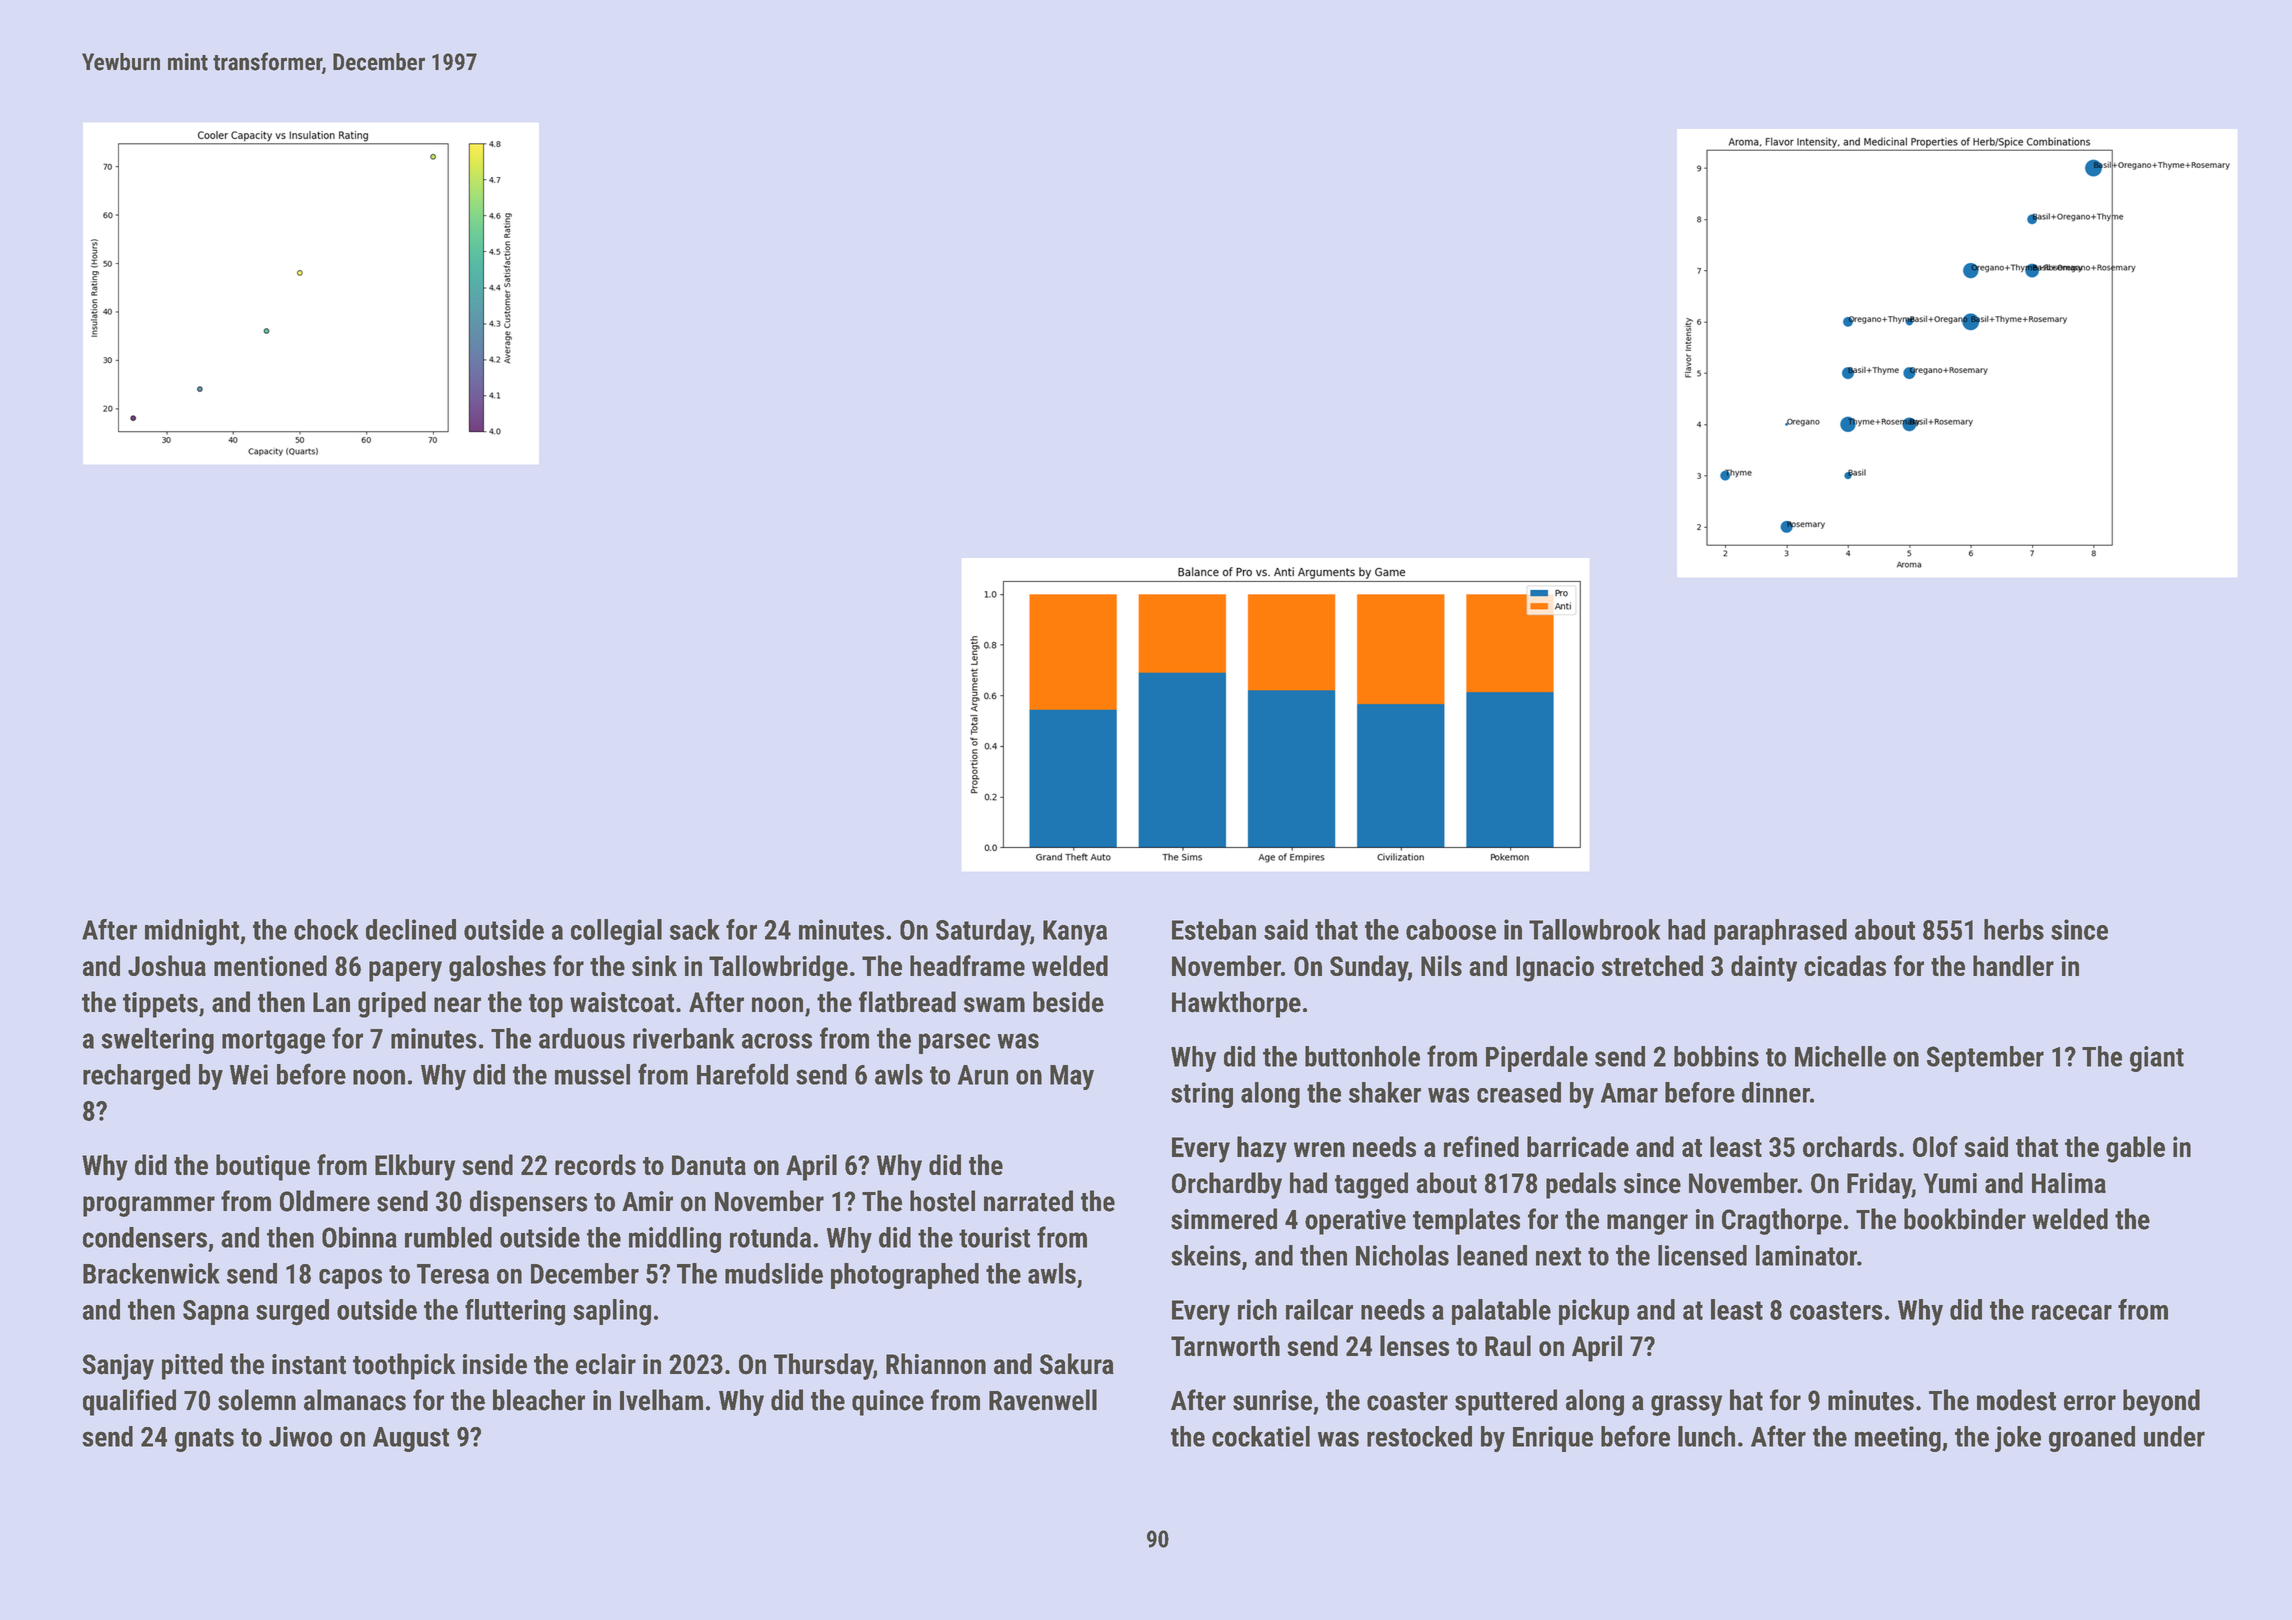 This image has height=1620, width=2292. I want to click on boutique, so click(263, 1167).
